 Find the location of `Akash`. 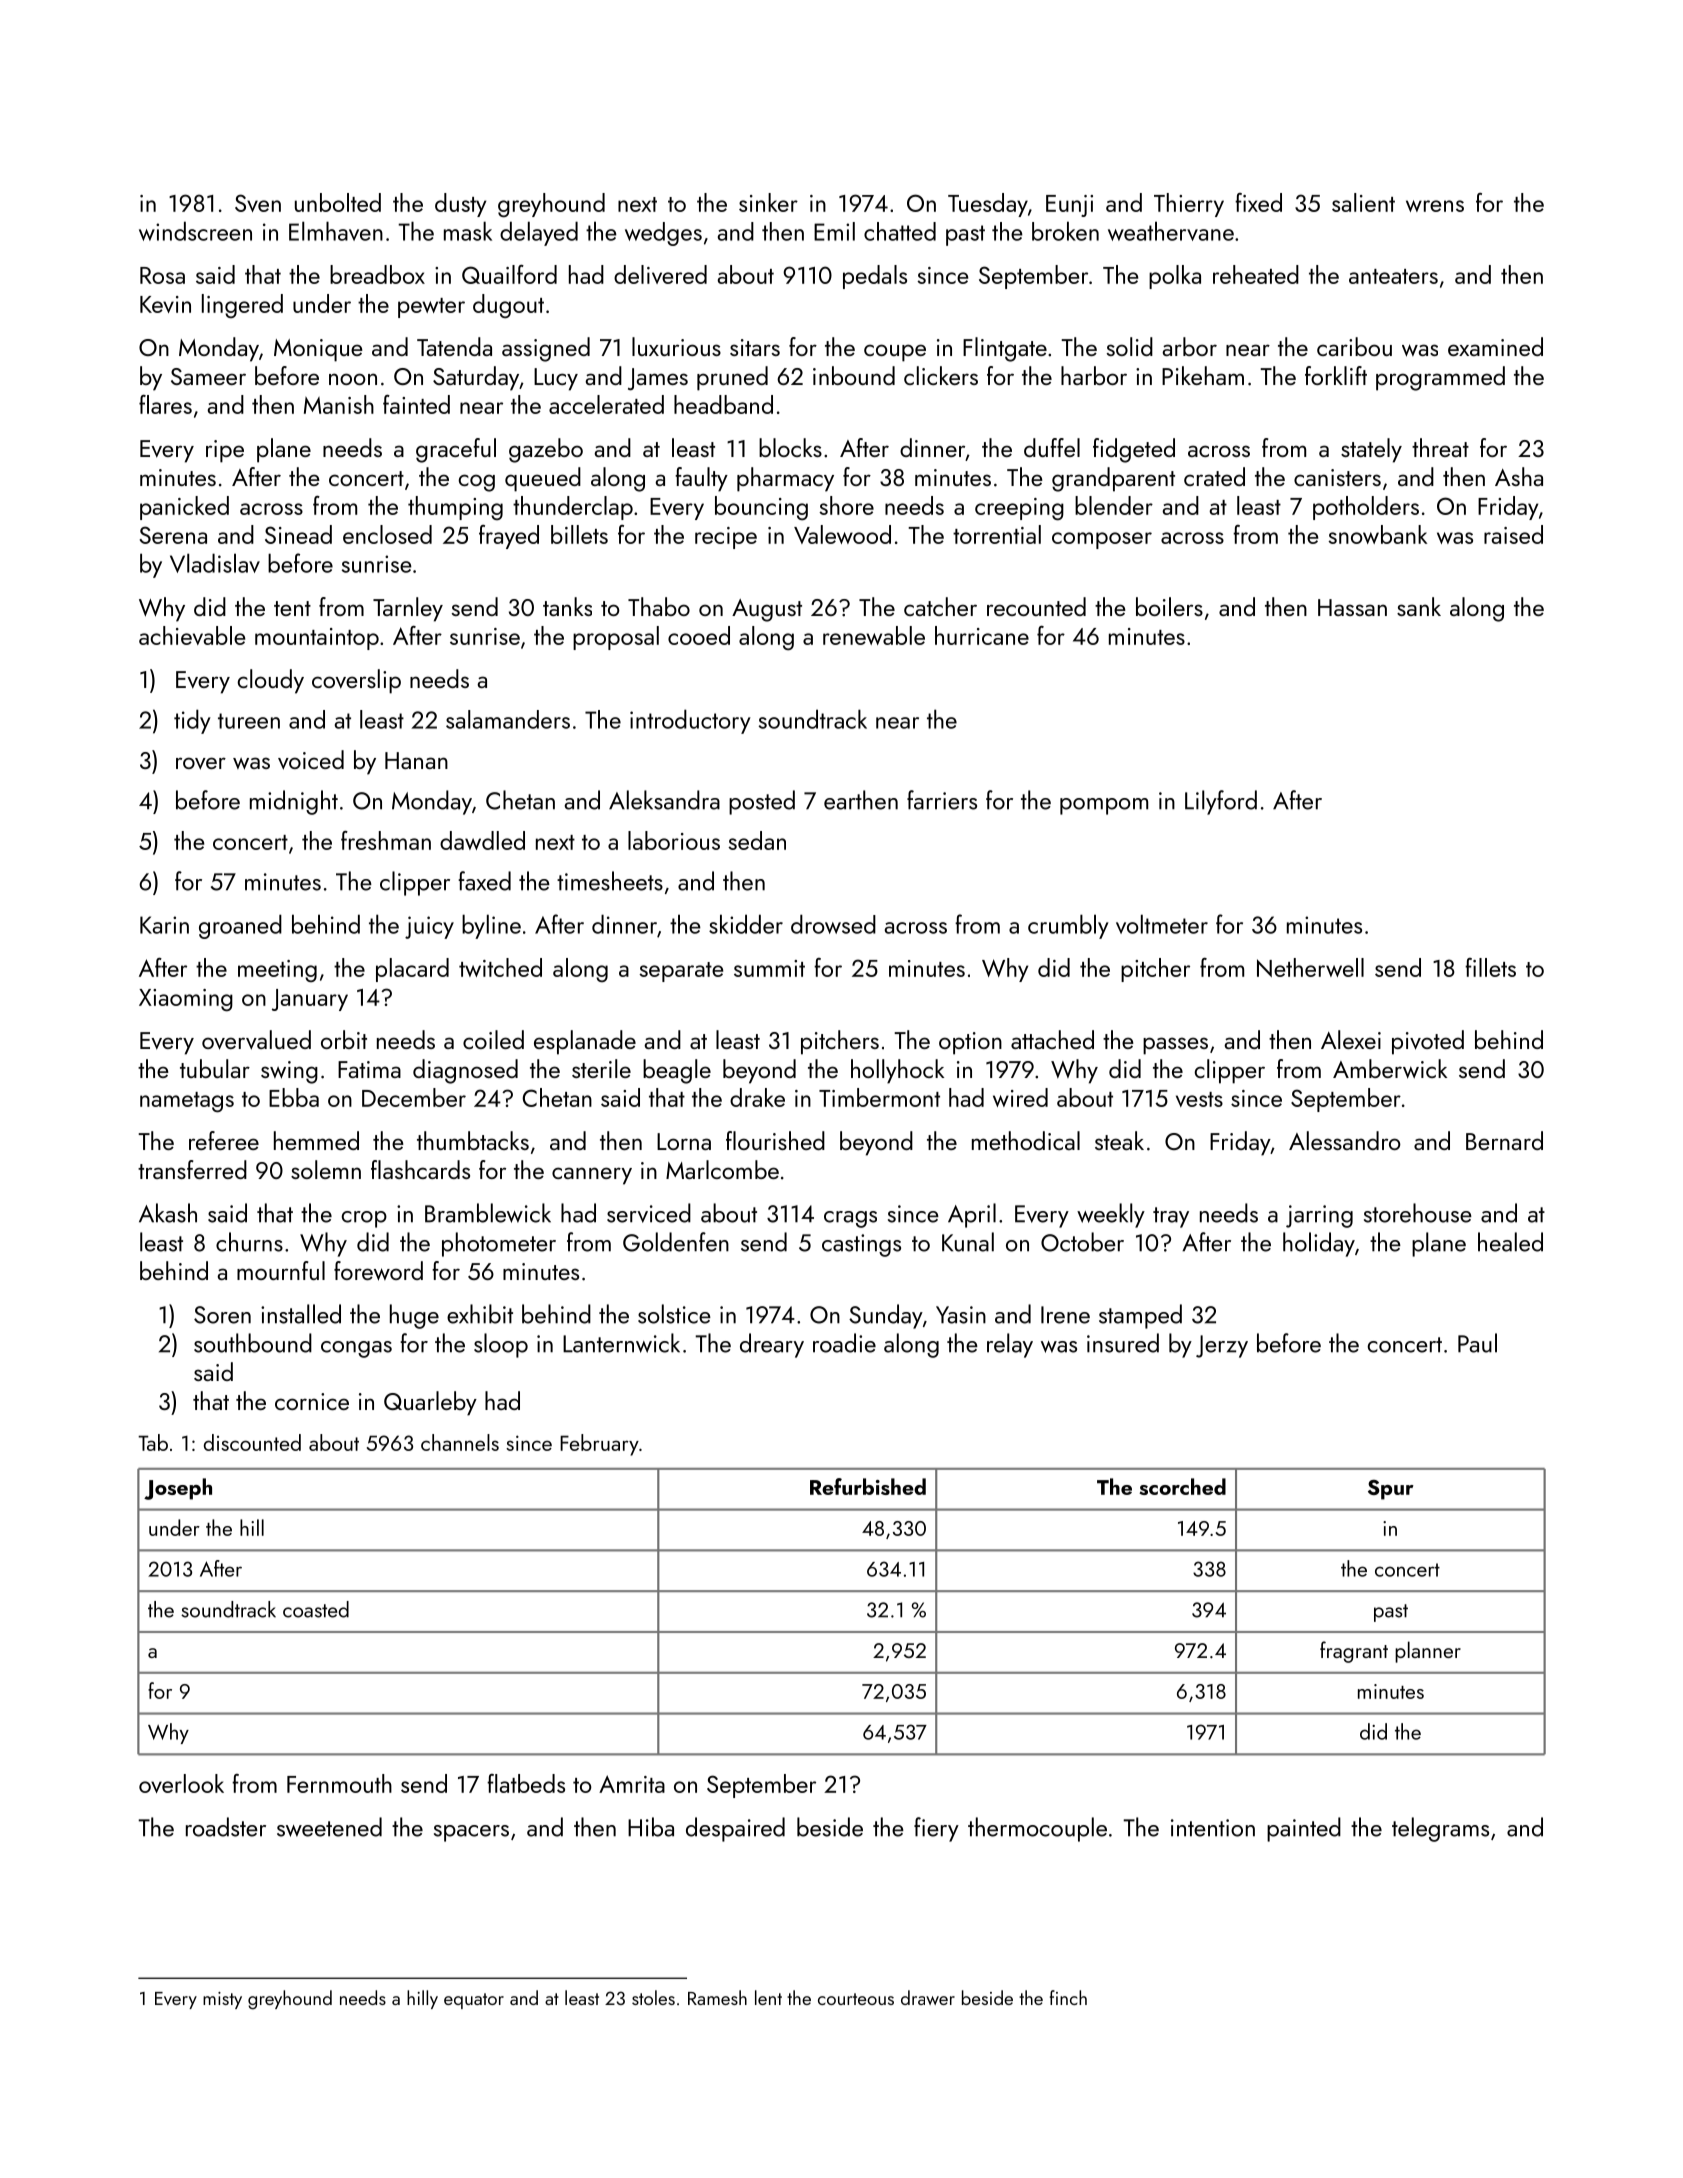

Akash is located at coordinates (168, 1213).
